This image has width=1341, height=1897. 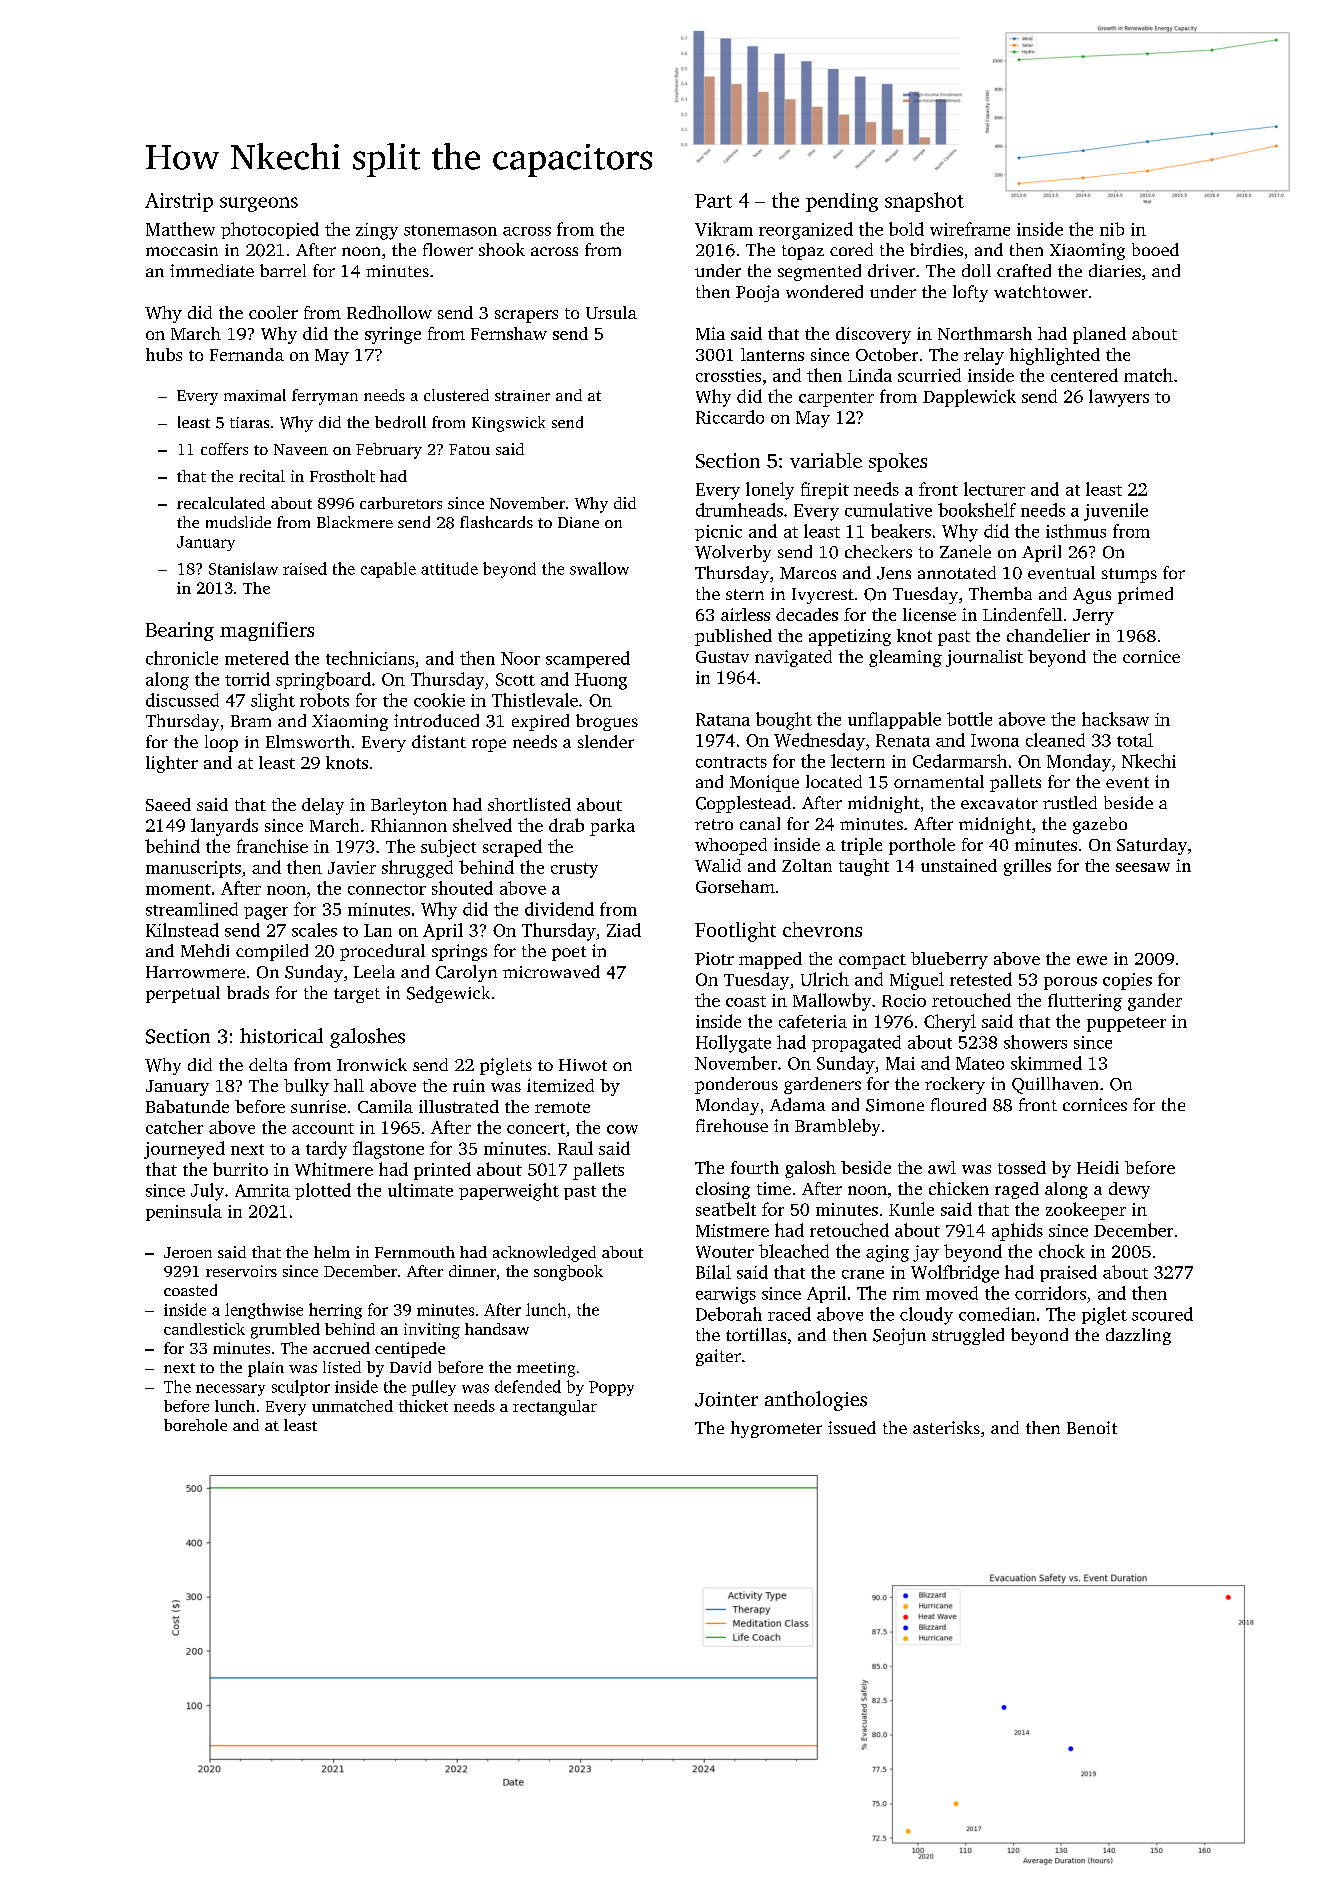 What do you see at coordinates (724, 229) in the image?
I see `Vikram` at bounding box center [724, 229].
